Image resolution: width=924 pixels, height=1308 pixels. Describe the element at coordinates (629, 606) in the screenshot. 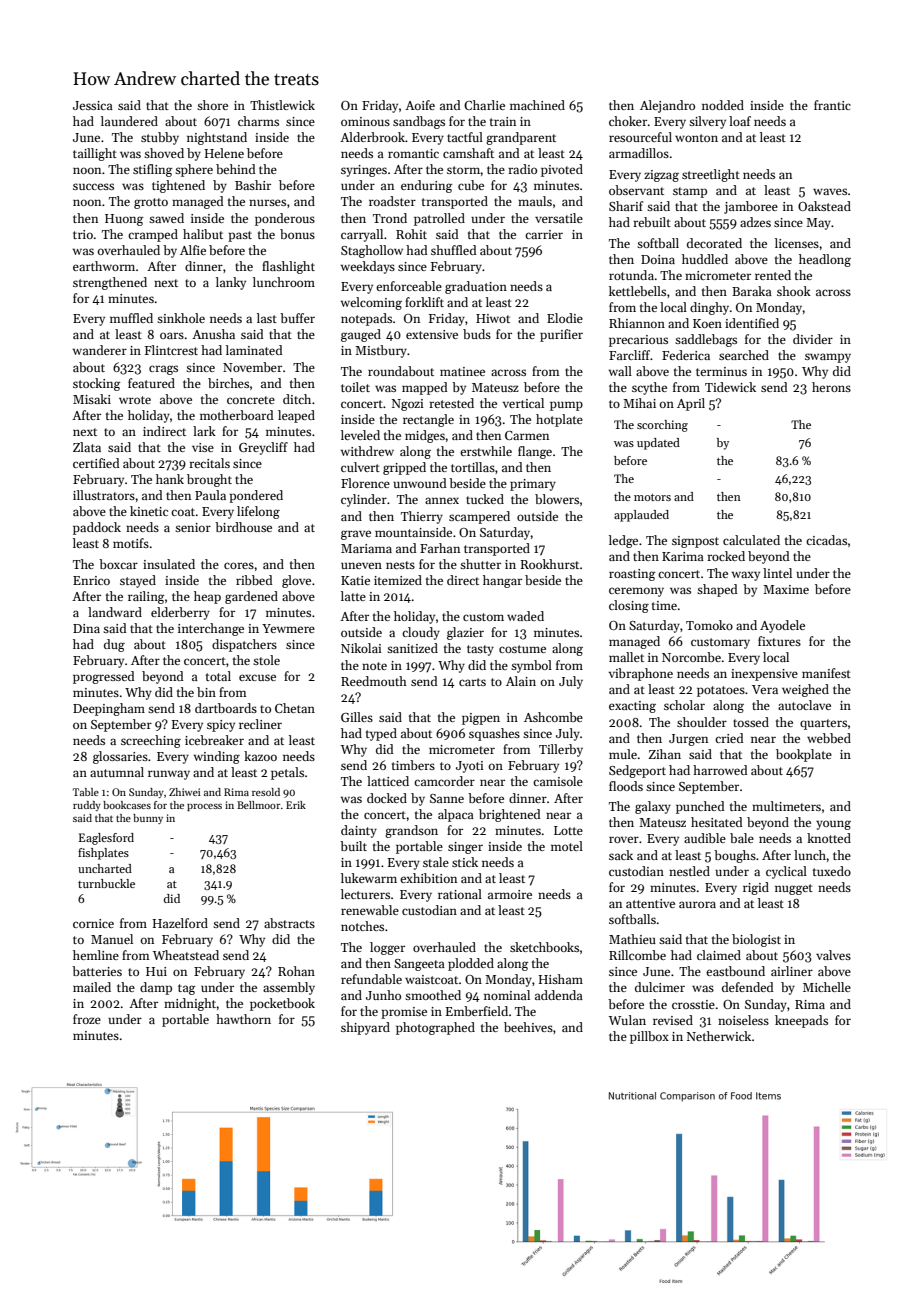

I see `closing` at that location.
